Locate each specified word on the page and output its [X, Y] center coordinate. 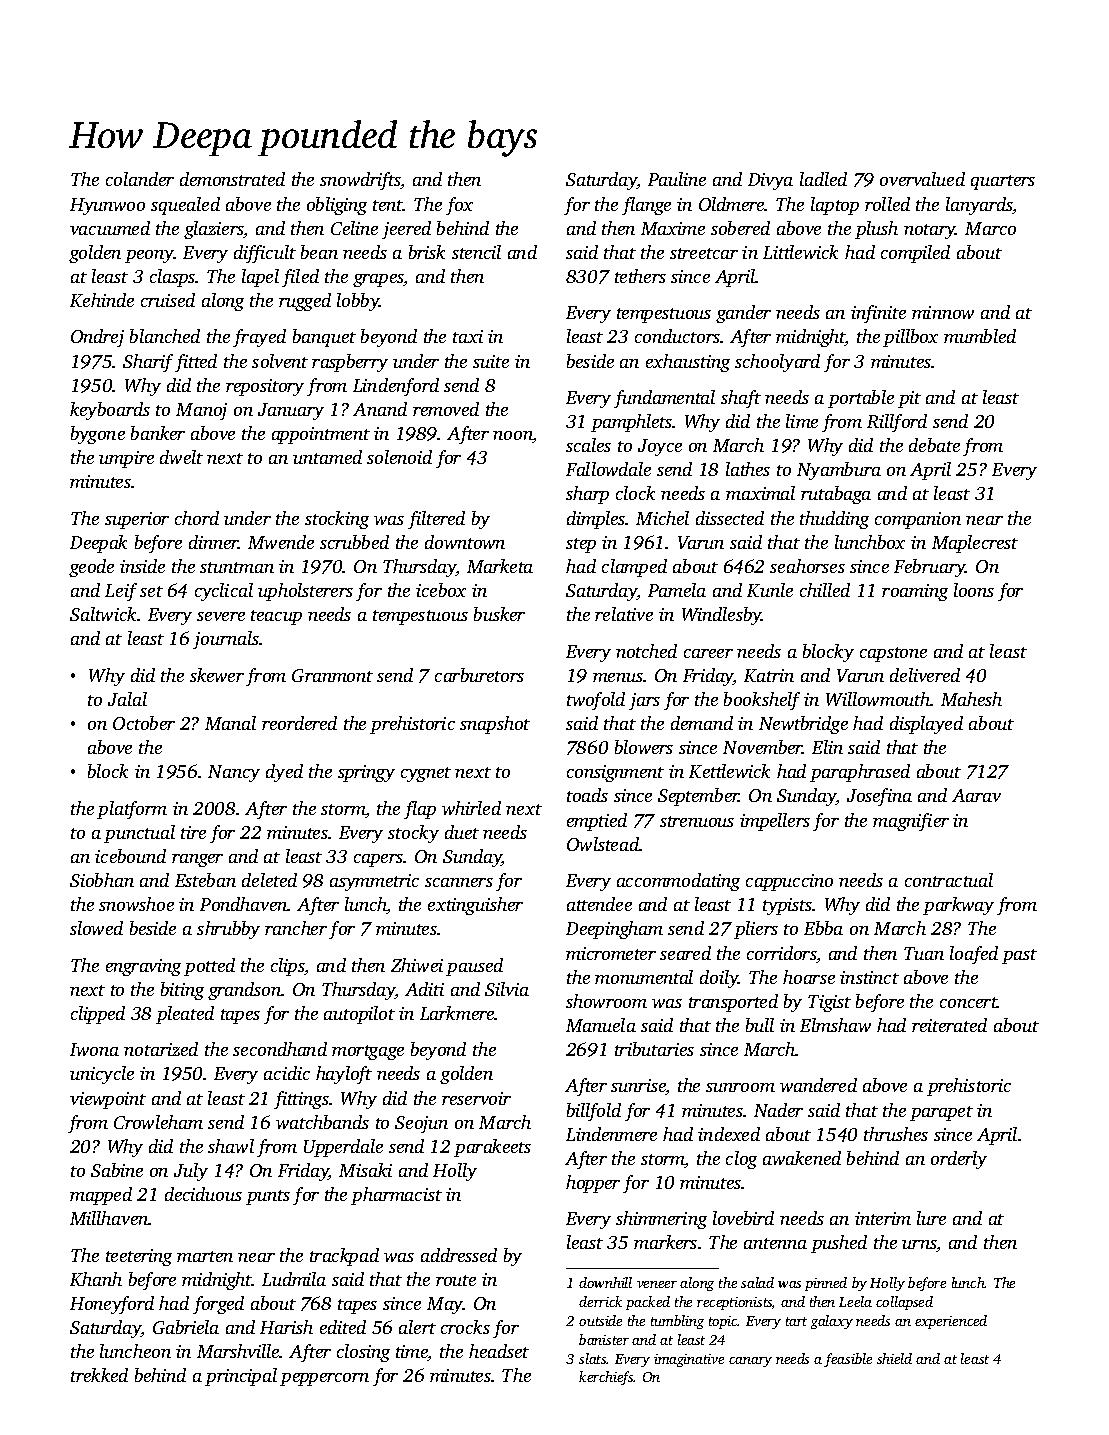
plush [876, 230]
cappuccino [789, 882]
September [698, 797]
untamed [327, 457]
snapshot [495, 725]
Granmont [332, 675]
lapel [260, 278]
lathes [748, 469]
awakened [802, 1158]
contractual [949, 880]
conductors [677, 336]
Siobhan [102, 880]
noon [513, 437]
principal [241, 1377]
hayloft [344, 1075]
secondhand [280, 1049]
